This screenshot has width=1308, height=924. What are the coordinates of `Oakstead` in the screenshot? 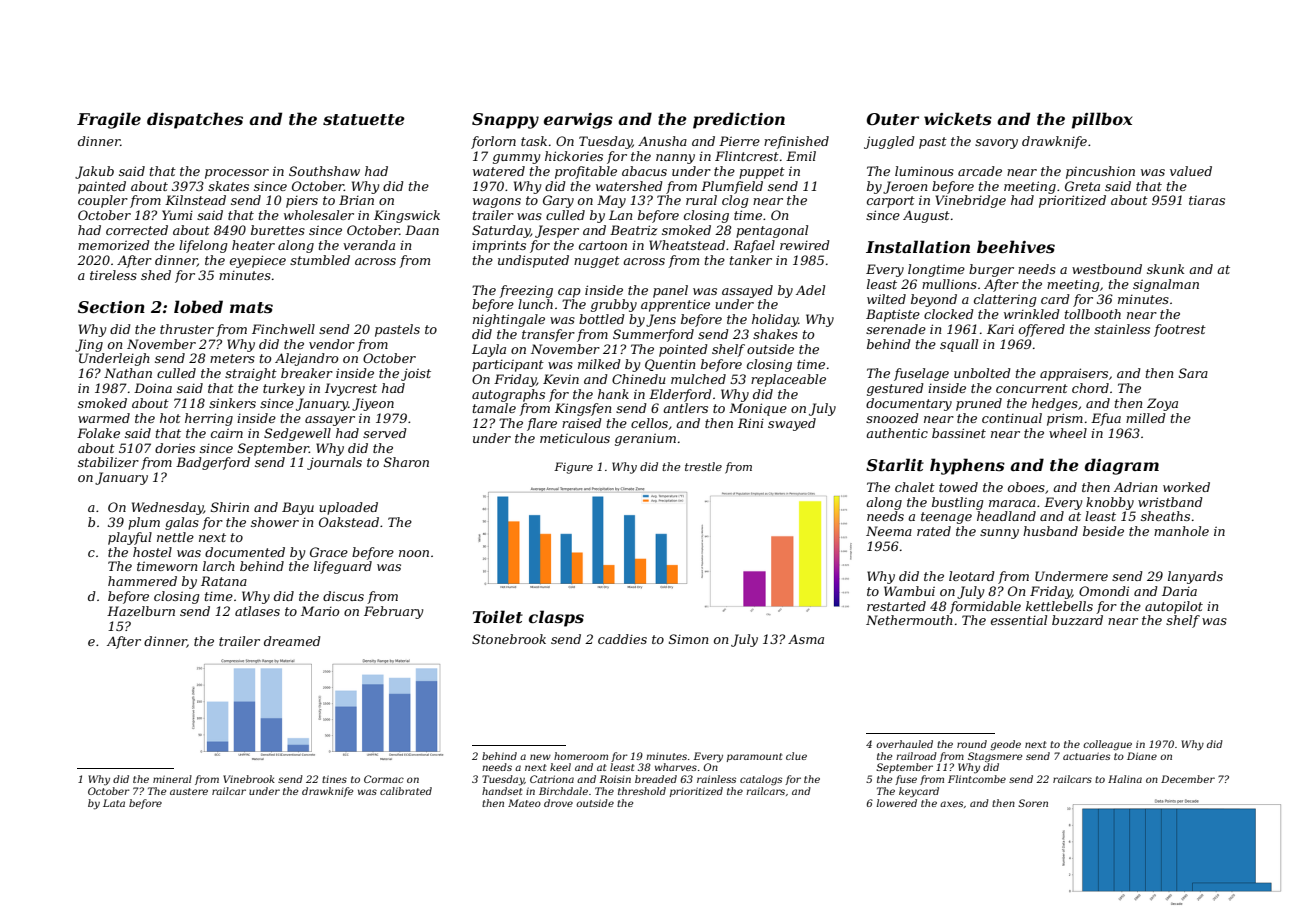 It's located at (349, 522).
